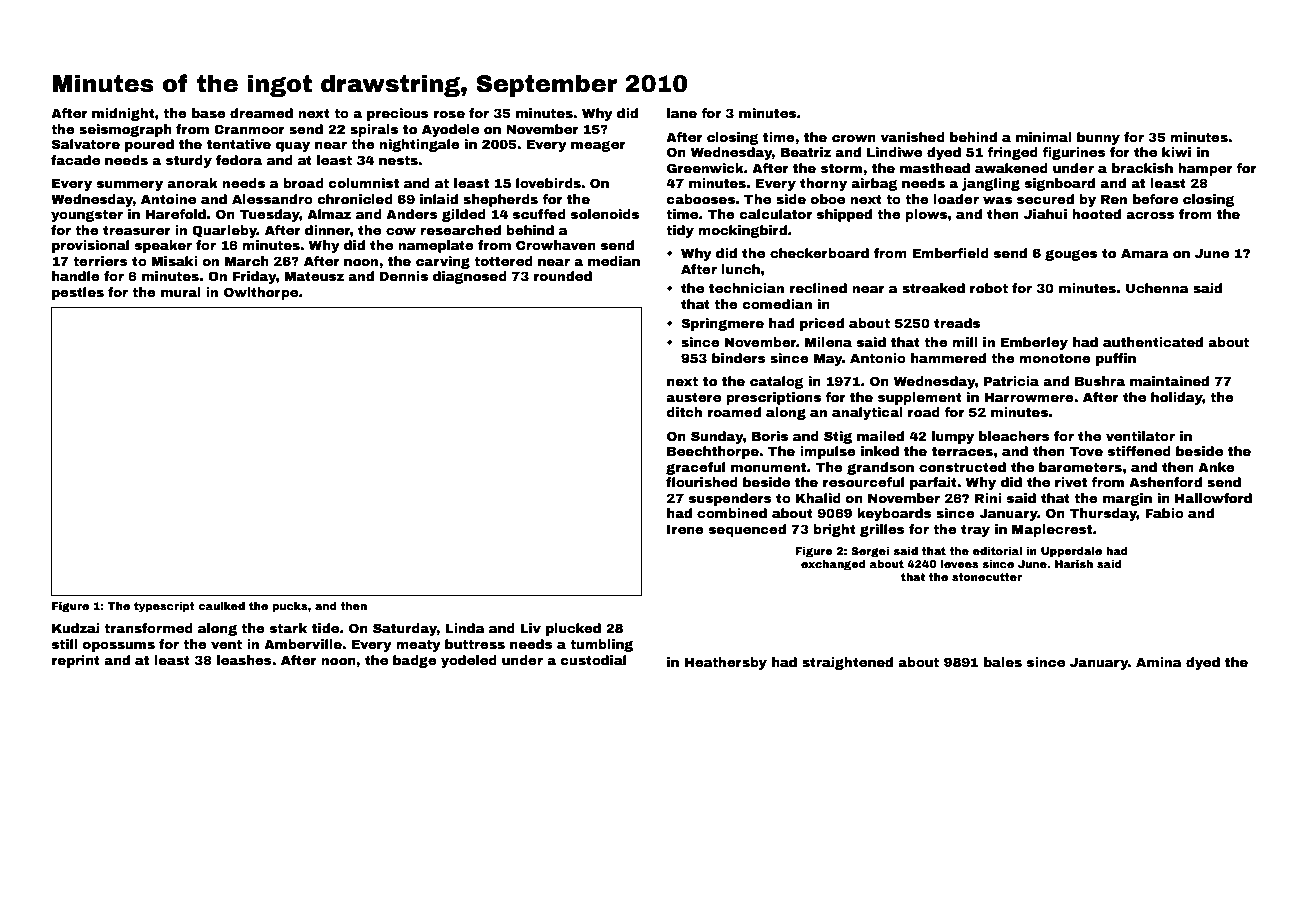 This document has width=1308, height=924. What do you see at coordinates (598, 146) in the document?
I see `meager` at bounding box center [598, 146].
